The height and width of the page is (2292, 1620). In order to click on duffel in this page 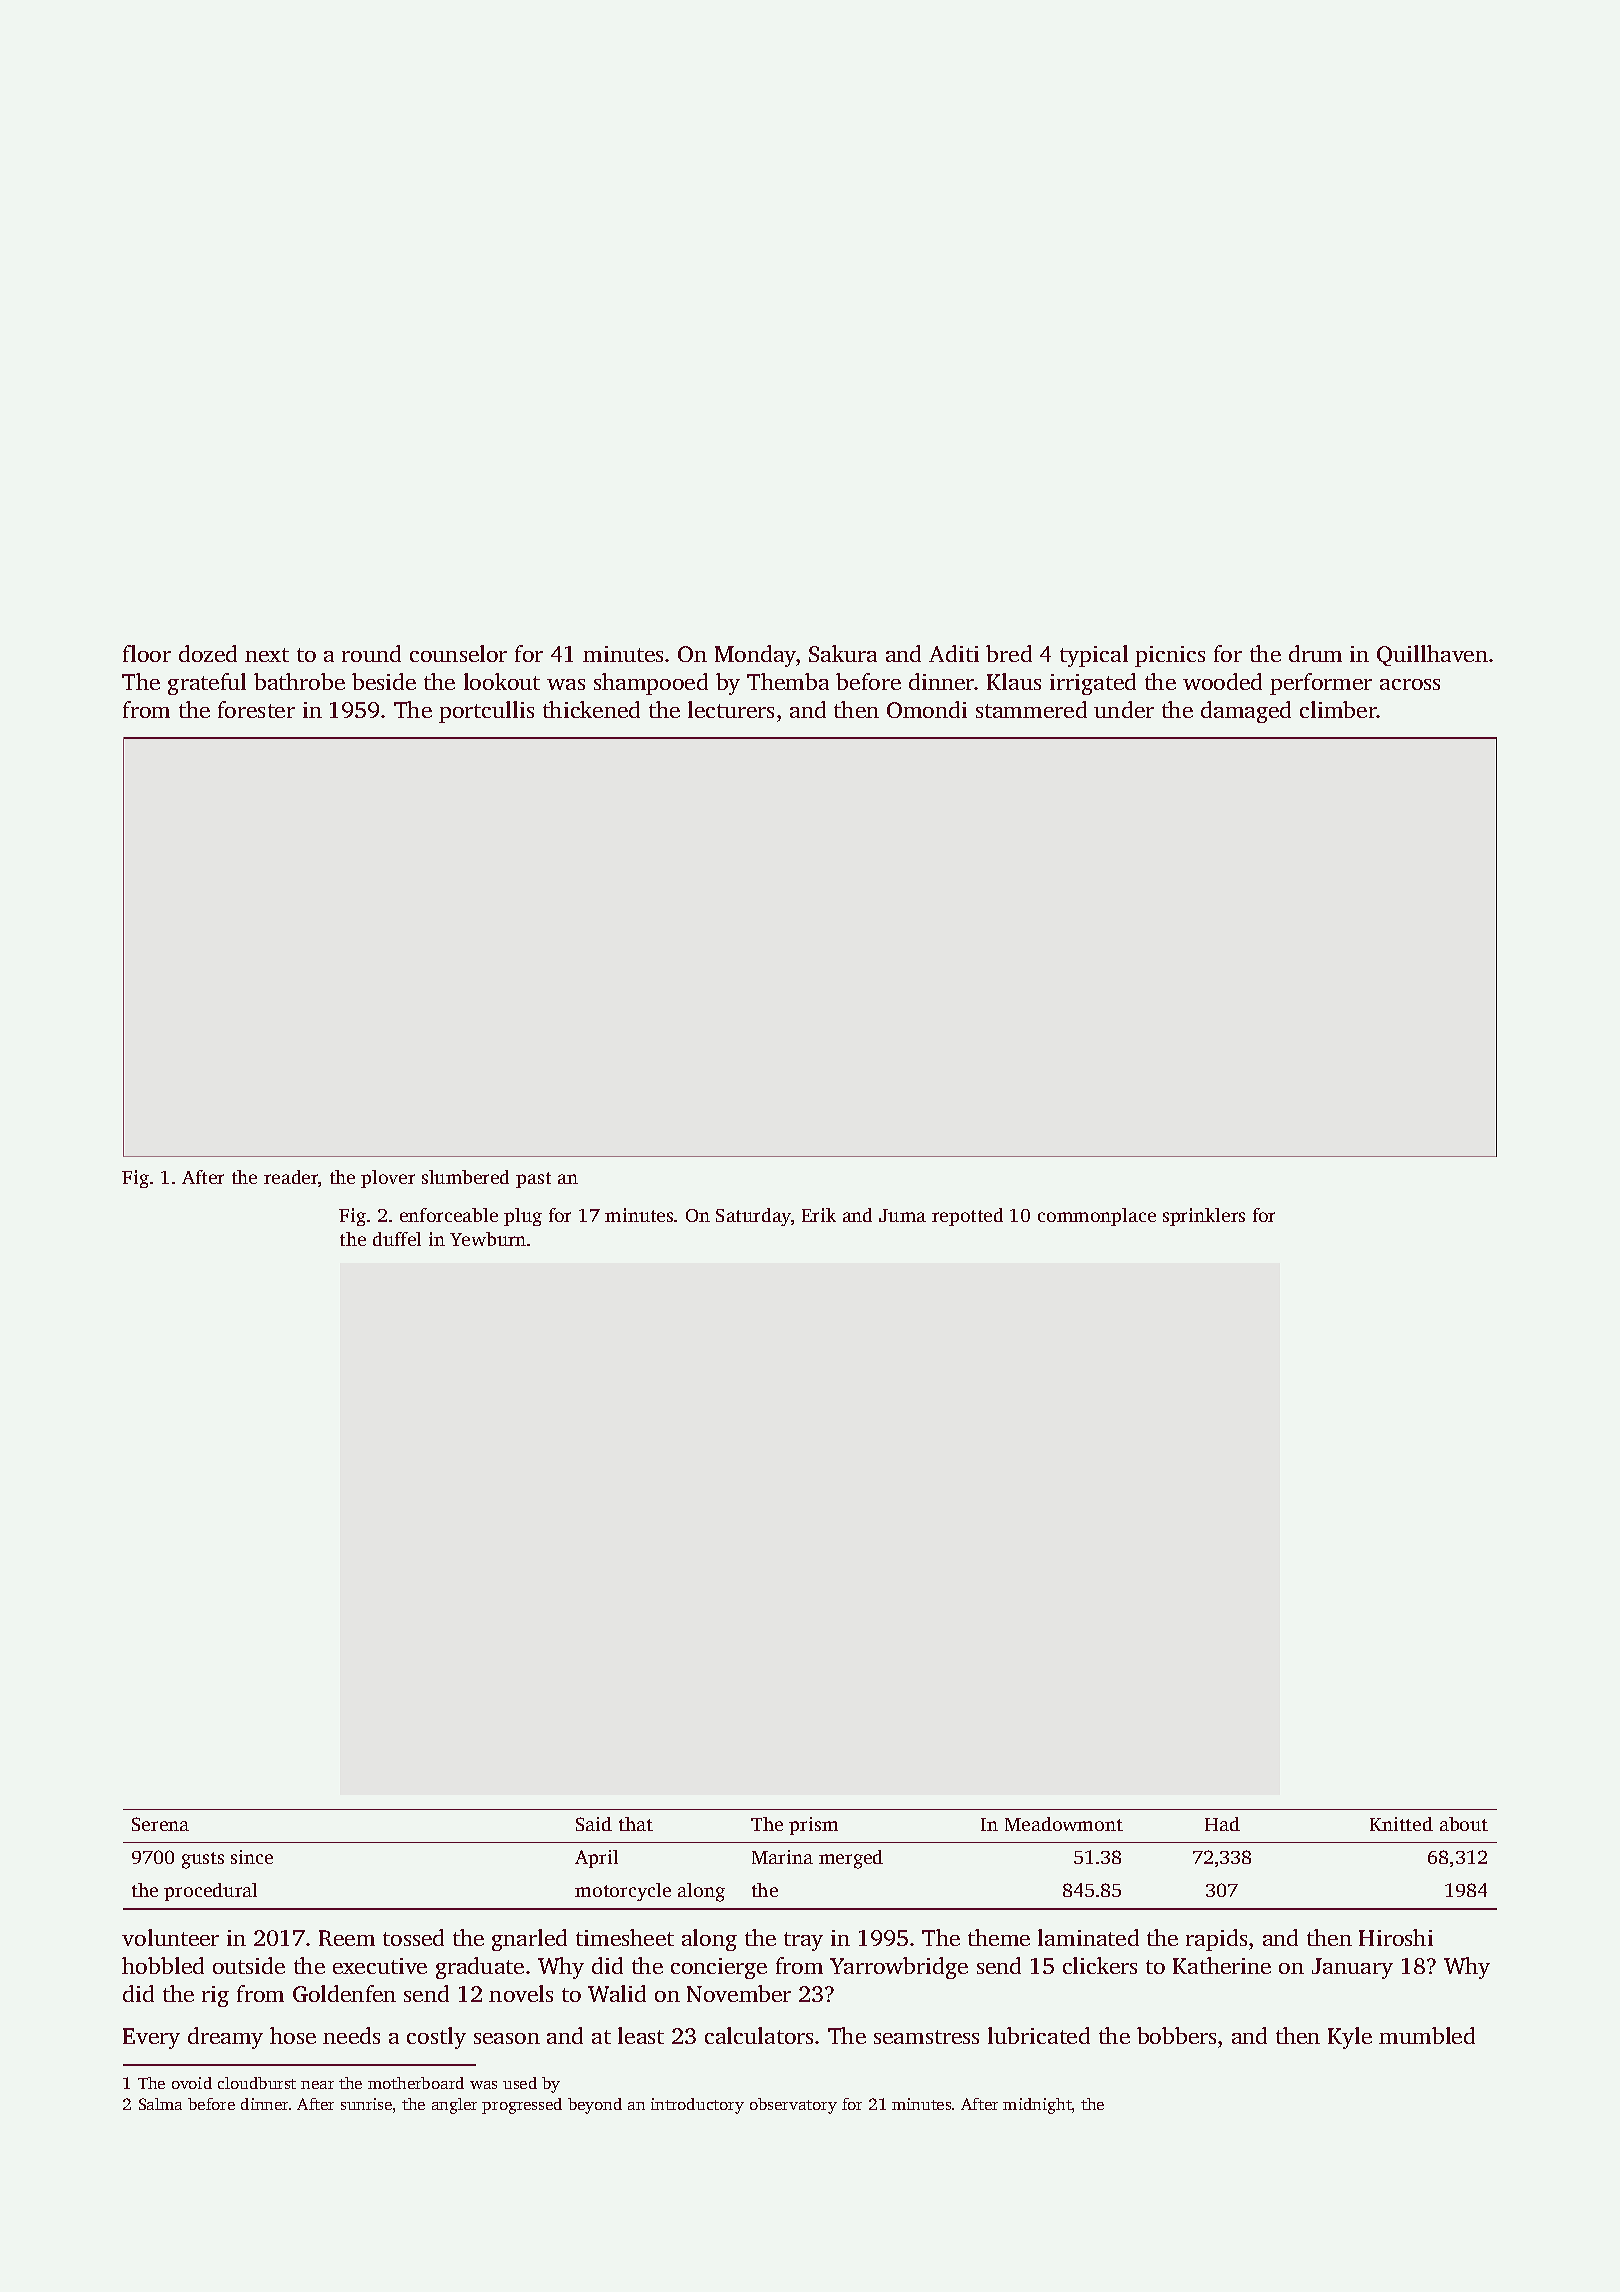, I will do `click(397, 1239)`.
